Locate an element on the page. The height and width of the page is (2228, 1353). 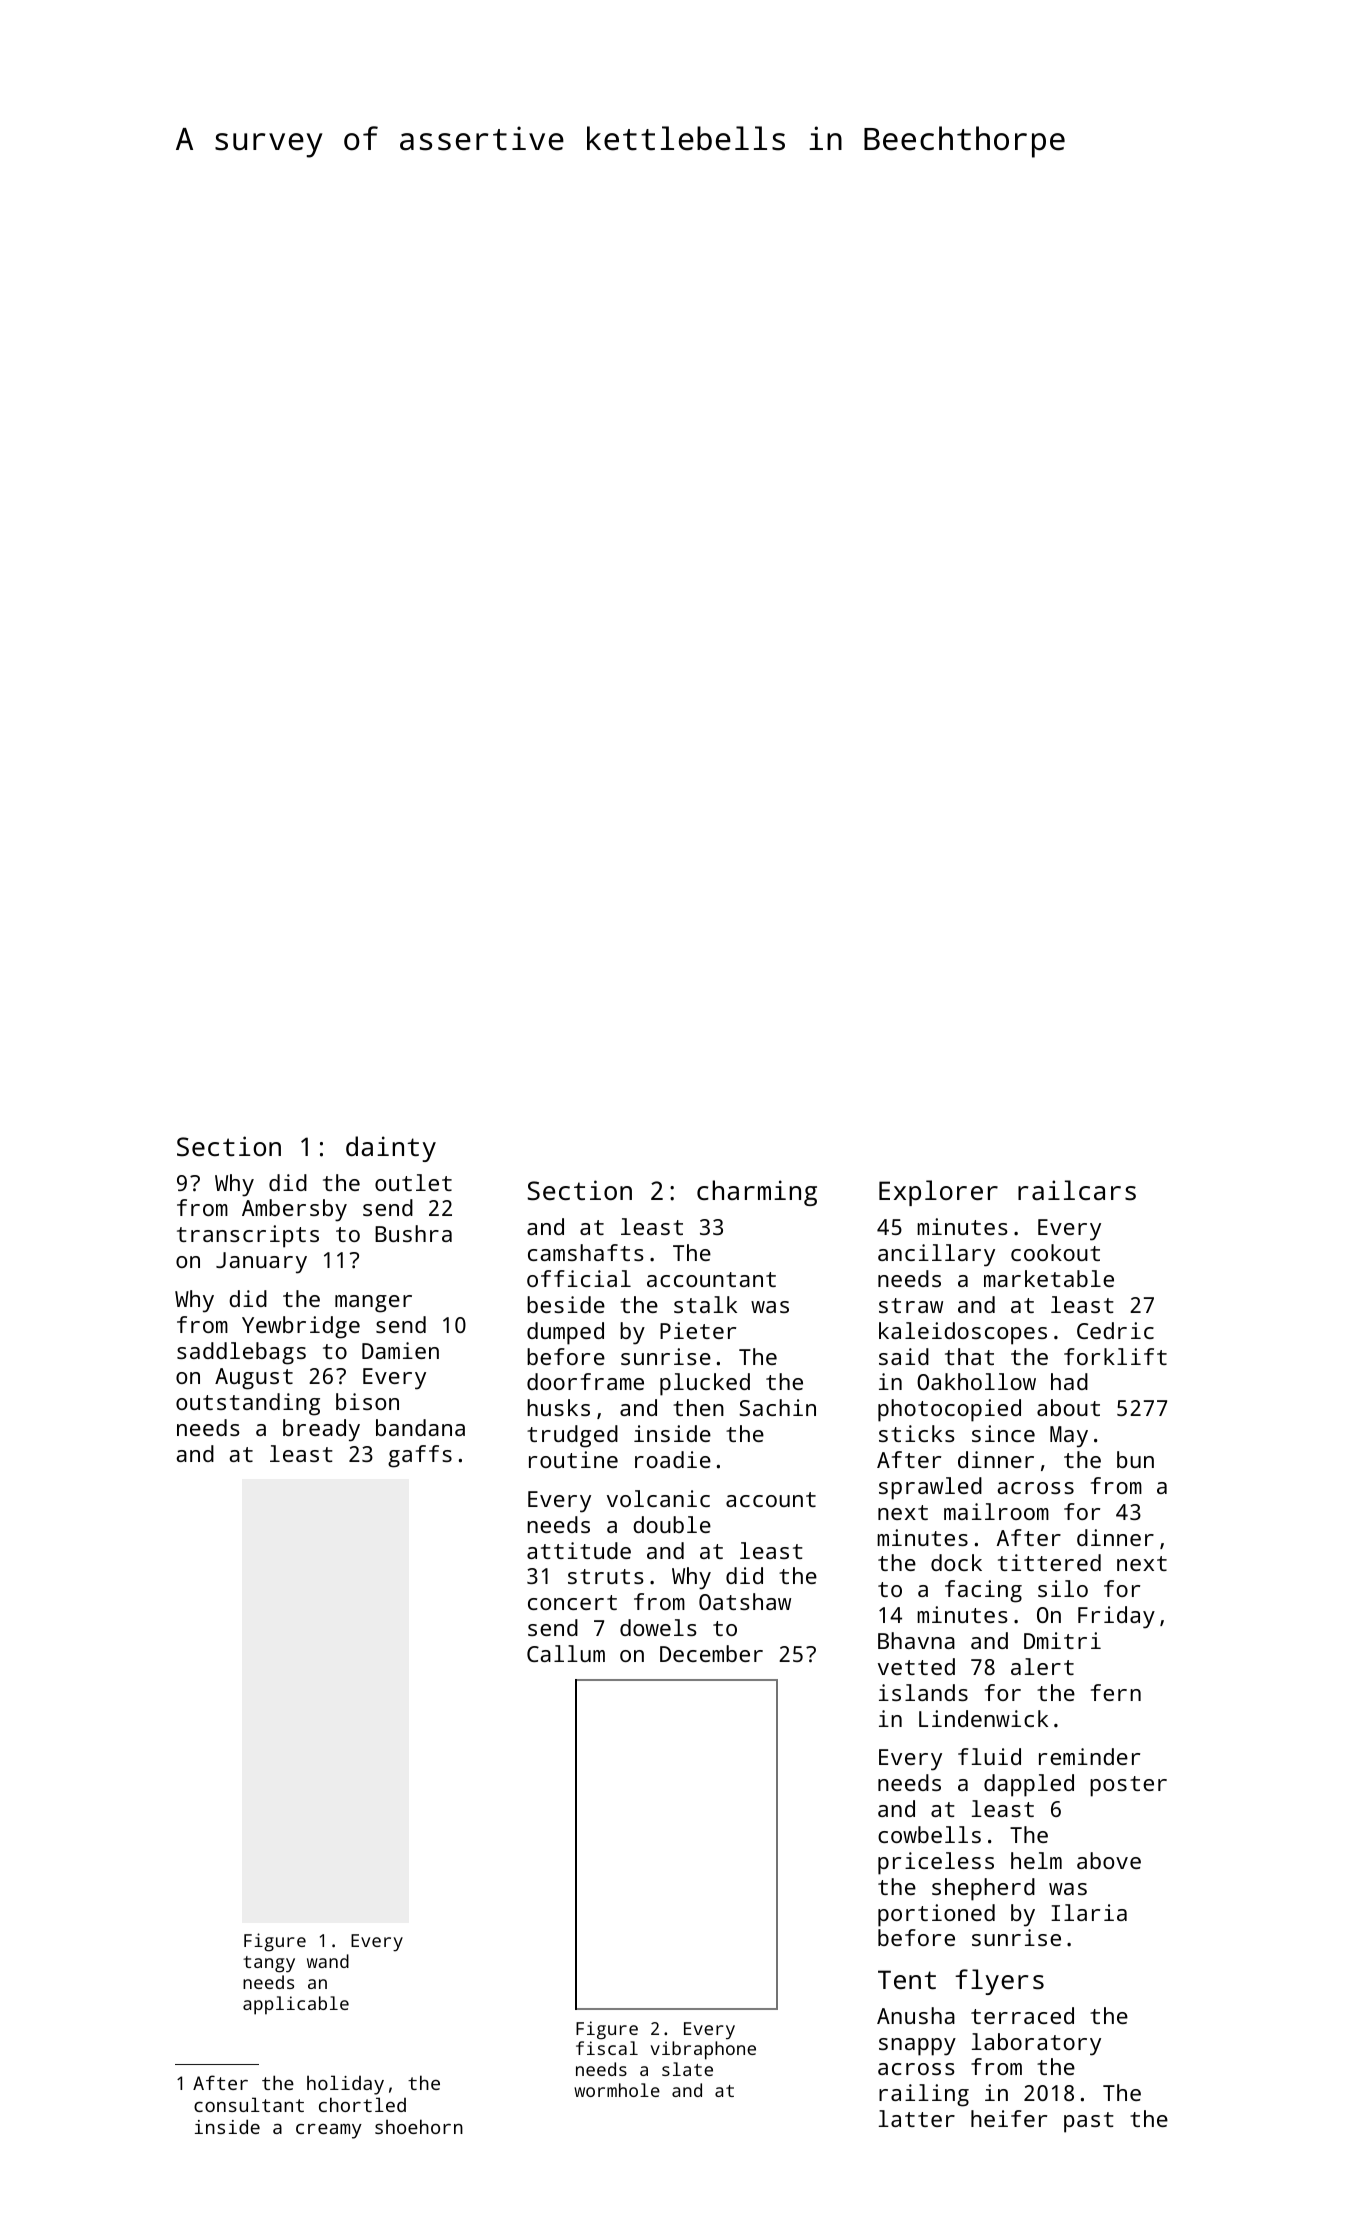
gaffs is located at coordinates (420, 1456).
